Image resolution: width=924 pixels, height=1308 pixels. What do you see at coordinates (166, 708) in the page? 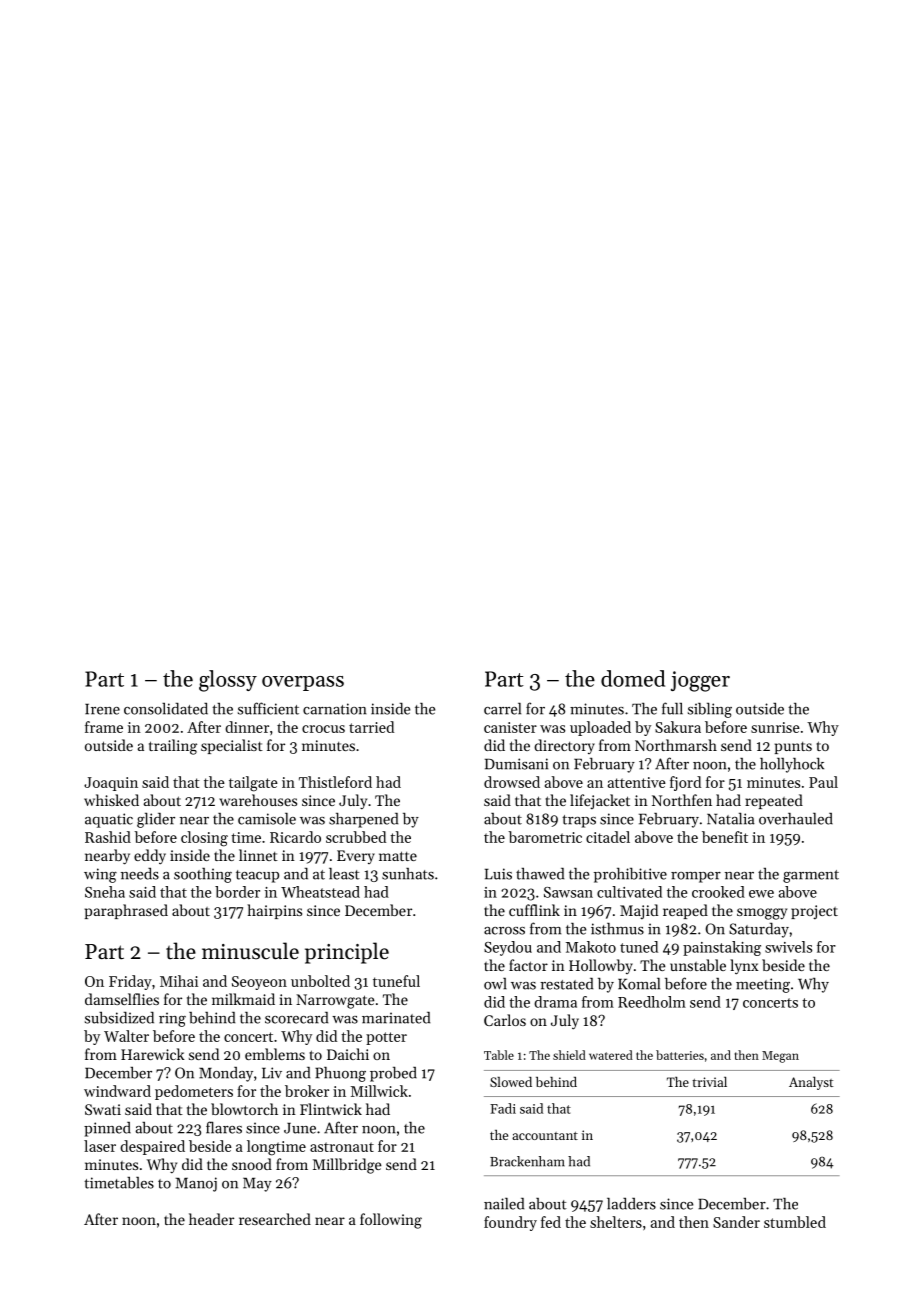
I see `consolidated` at bounding box center [166, 708].
